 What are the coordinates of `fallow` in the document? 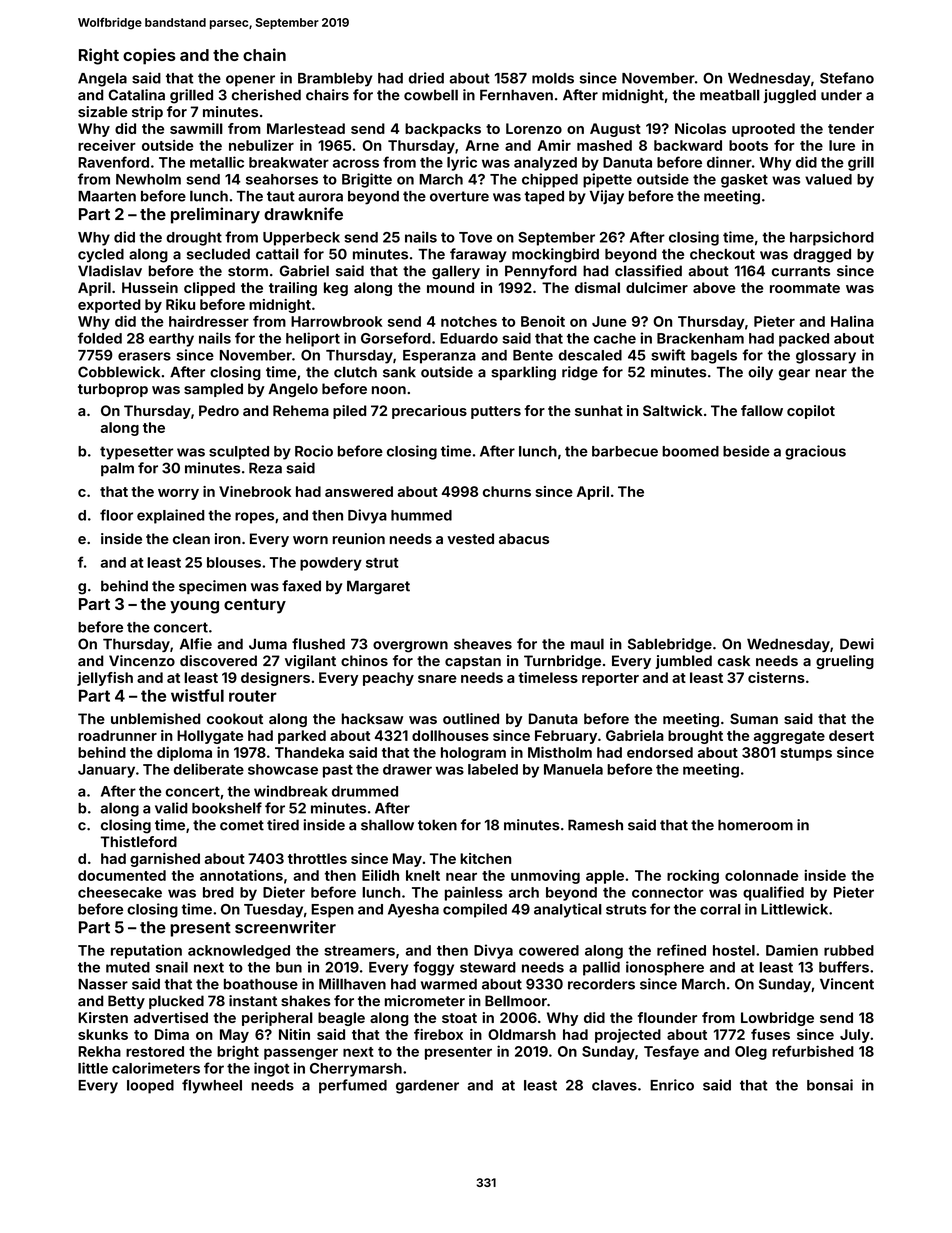 It's located at (762, 410).
